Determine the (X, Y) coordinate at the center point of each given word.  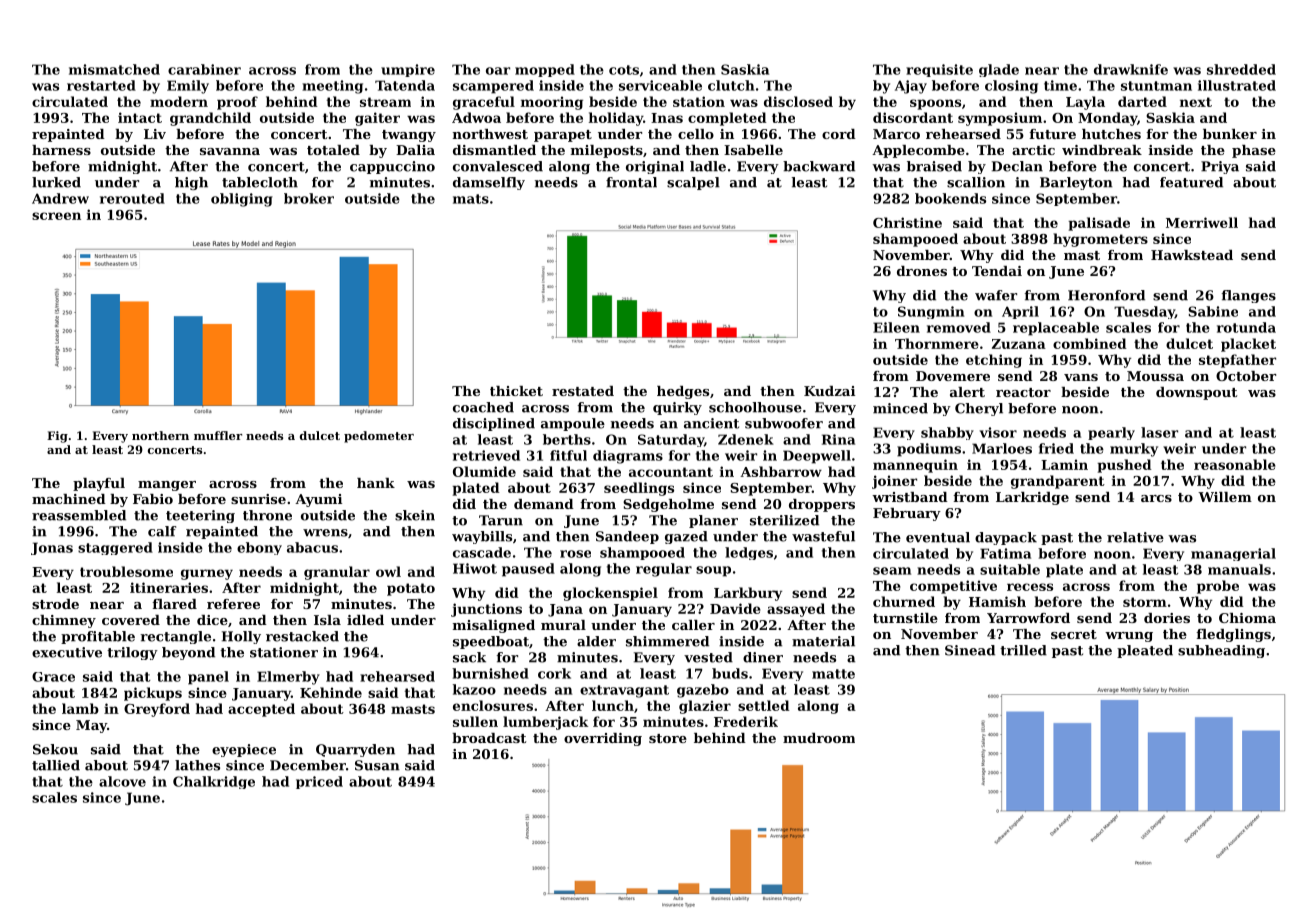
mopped (545, 70)
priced (319, 782)
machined (69, 499)
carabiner (204, 69)
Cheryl (979, 409)
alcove (122, 781)
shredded (1241, 69)
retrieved (486, 455)
